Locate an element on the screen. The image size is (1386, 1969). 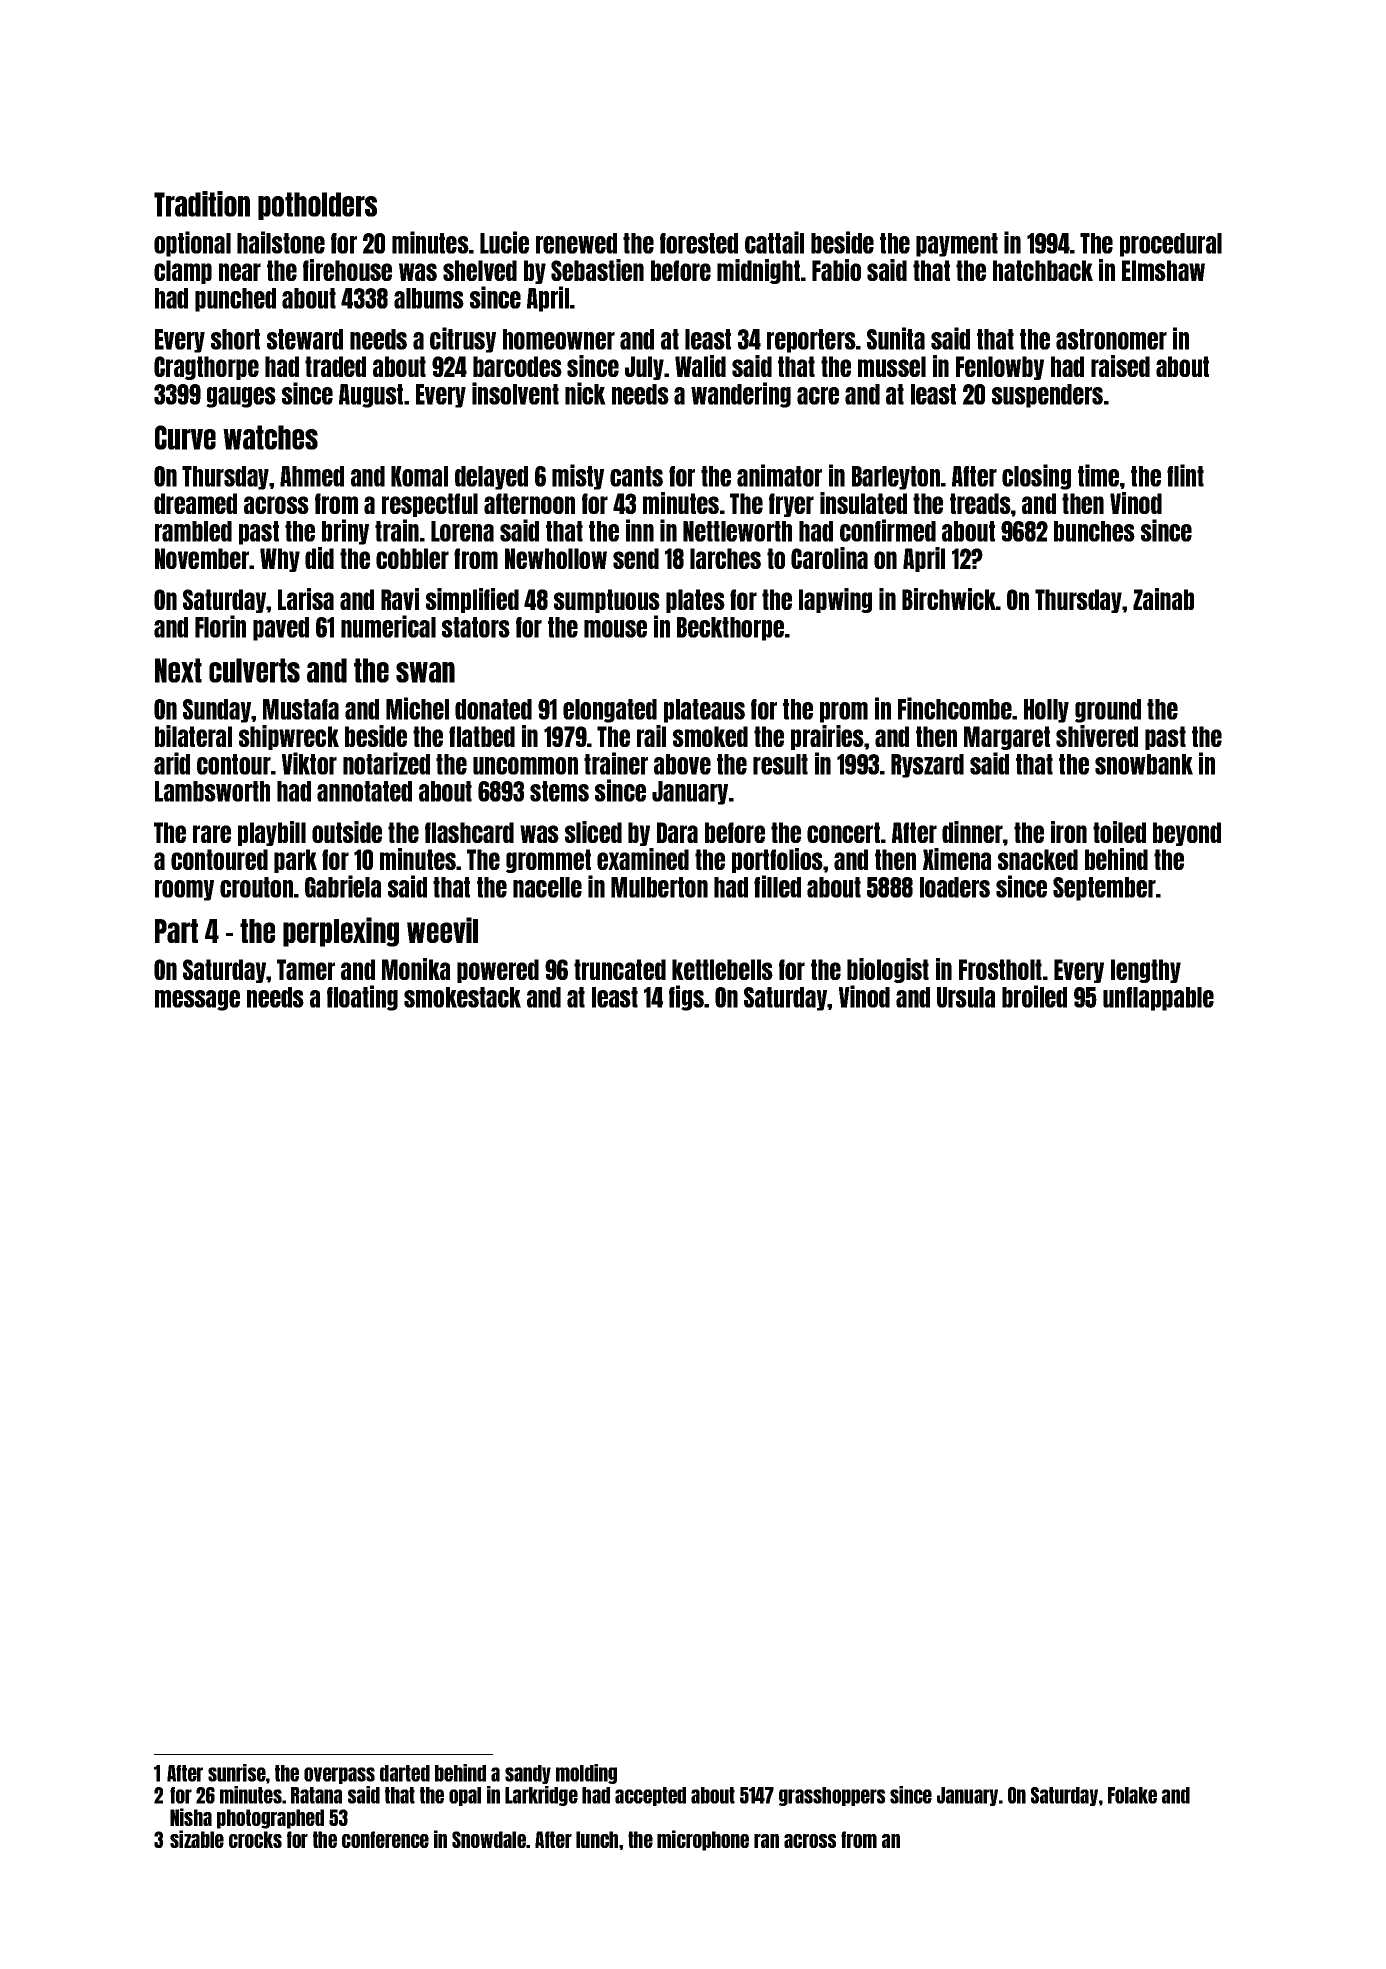
insulated is located at coordinates (863, 503).
